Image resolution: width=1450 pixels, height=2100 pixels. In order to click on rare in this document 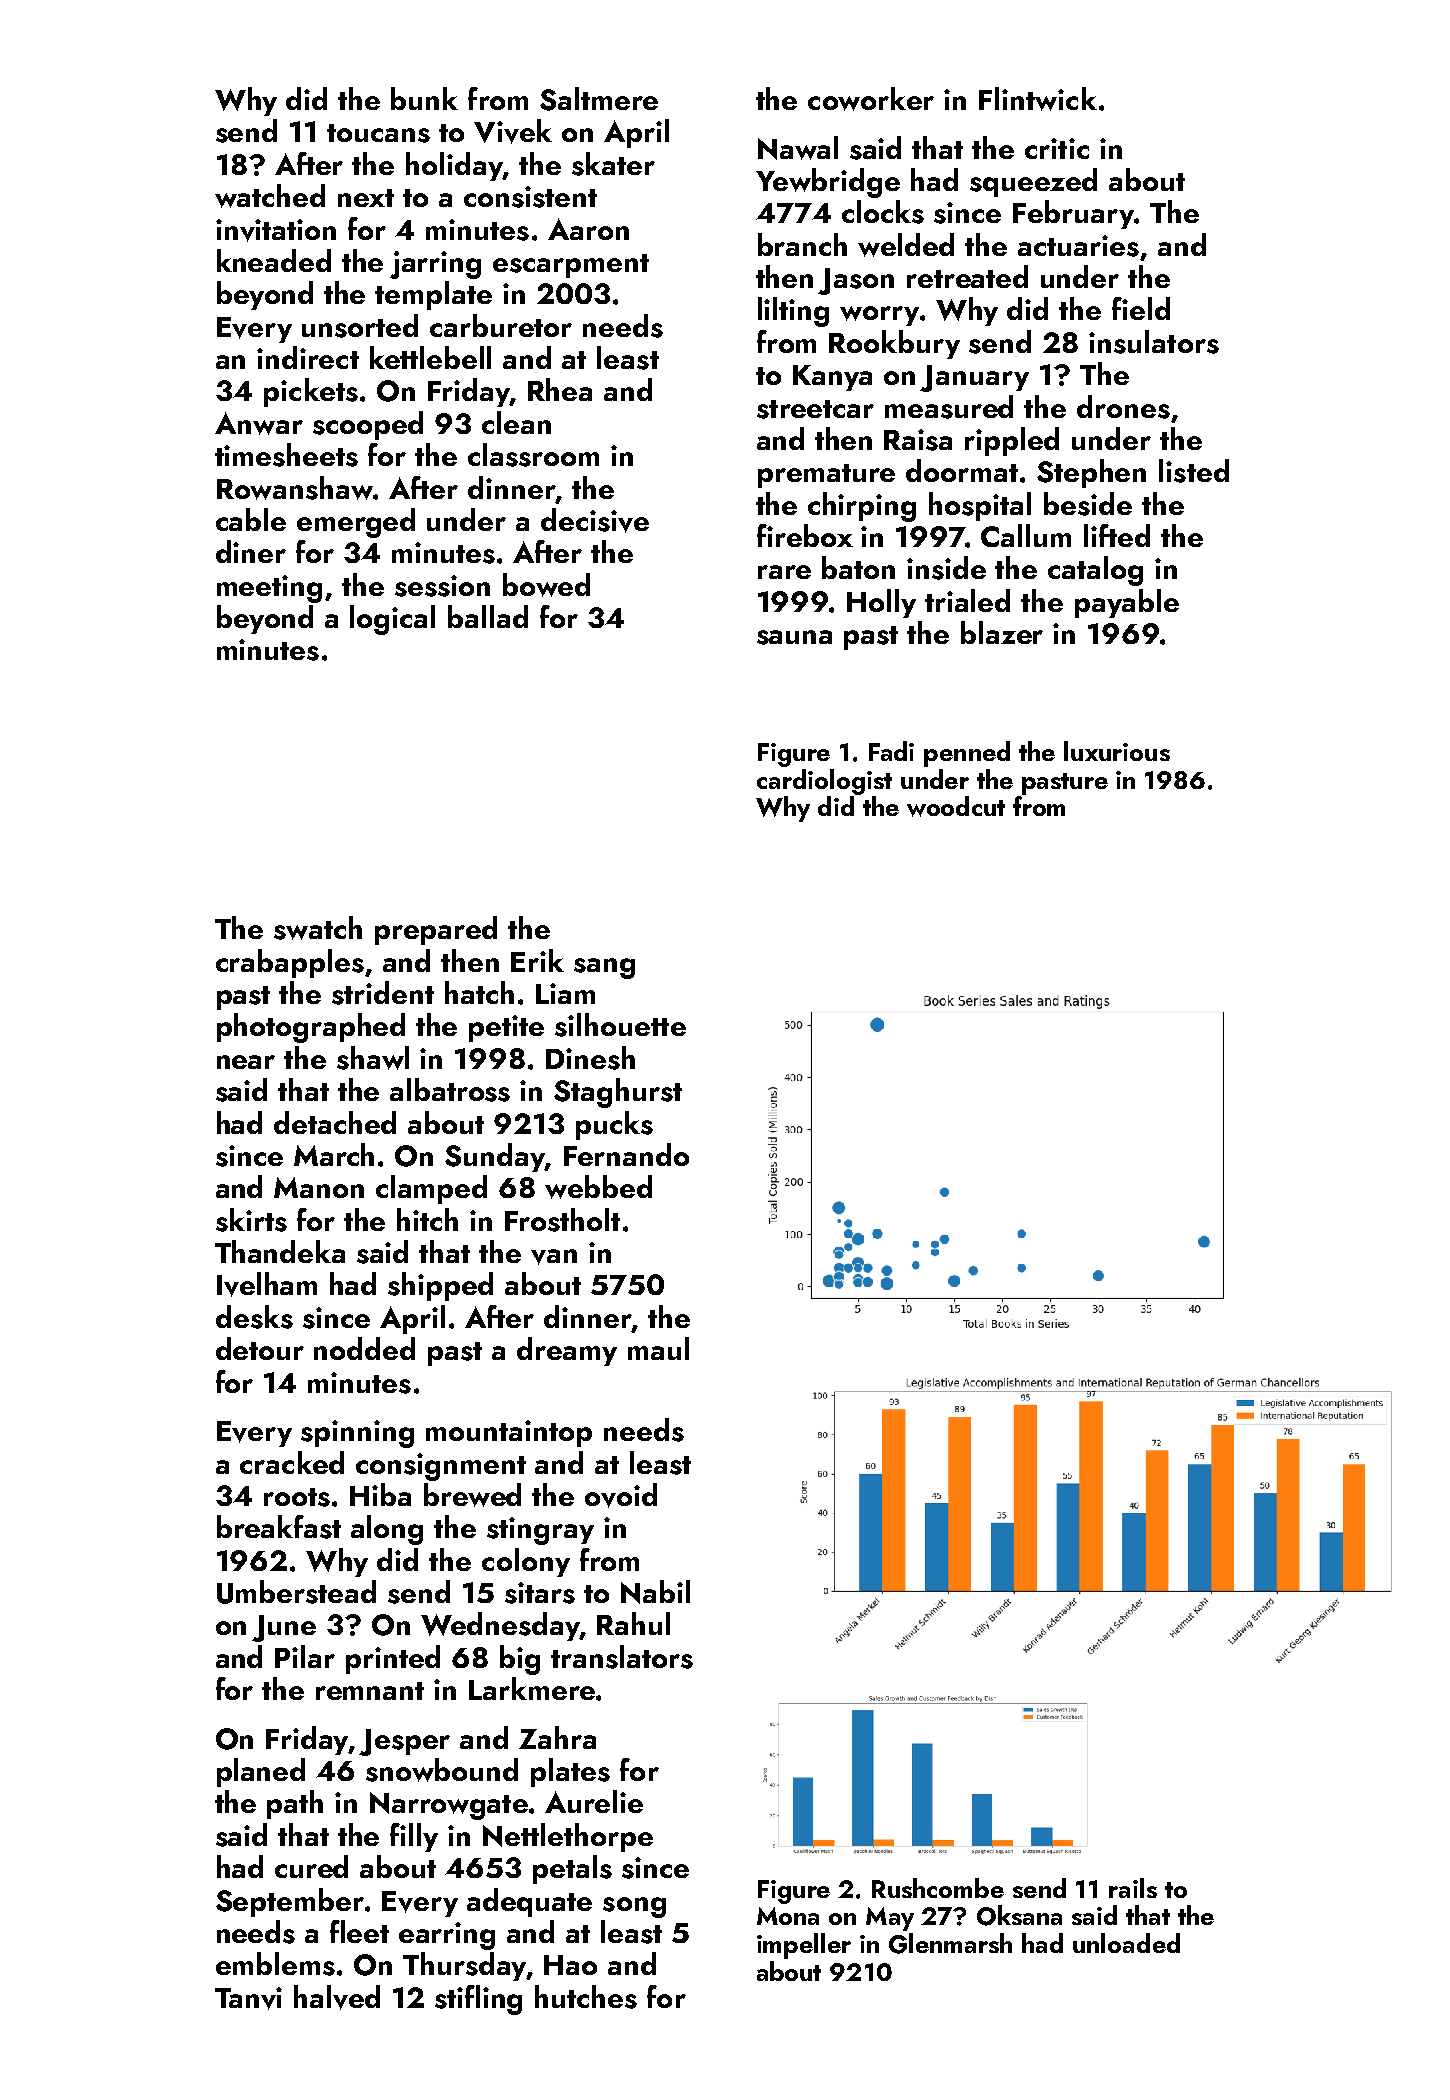, I will do `click(784, 572)`.
